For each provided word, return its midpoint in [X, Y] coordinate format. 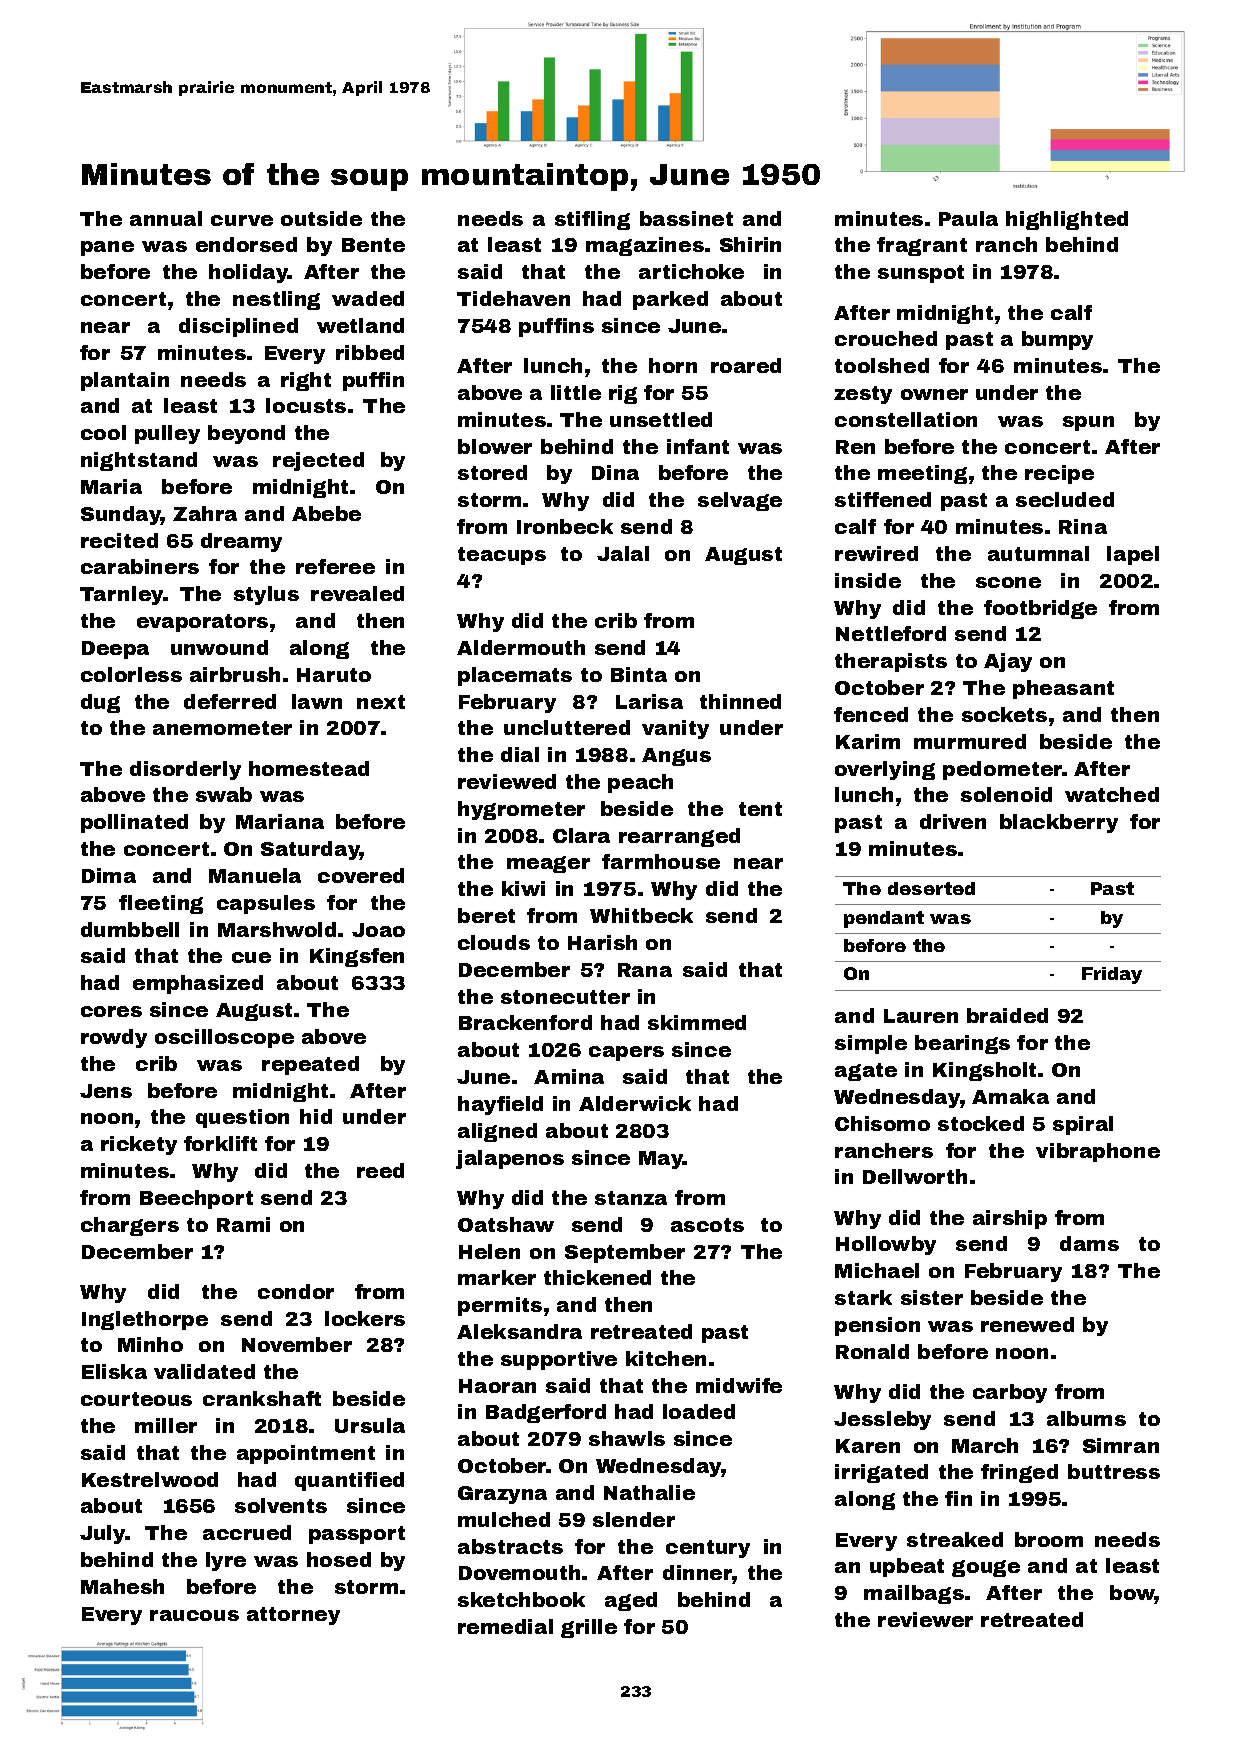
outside [321, 218]
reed [380, 1170]
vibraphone [1098, 1152]
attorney [293, 1616]
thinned [740, 701]
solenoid [1006, 794]
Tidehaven [513, 298]
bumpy [1057, 340]
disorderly [185, 770]
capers [626, 1053]
